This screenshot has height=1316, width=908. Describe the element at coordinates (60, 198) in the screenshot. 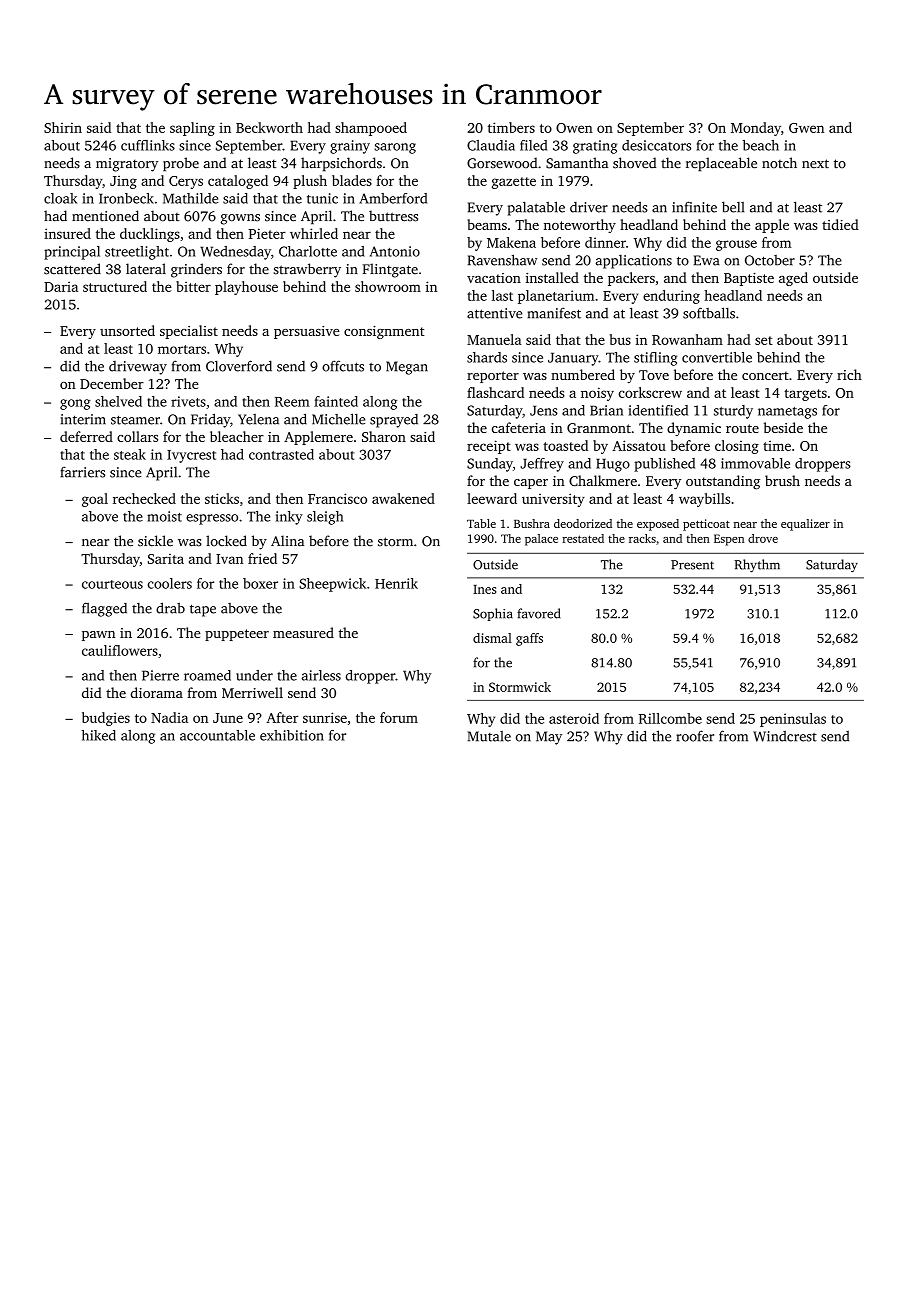

I see `cloak` at that location.
